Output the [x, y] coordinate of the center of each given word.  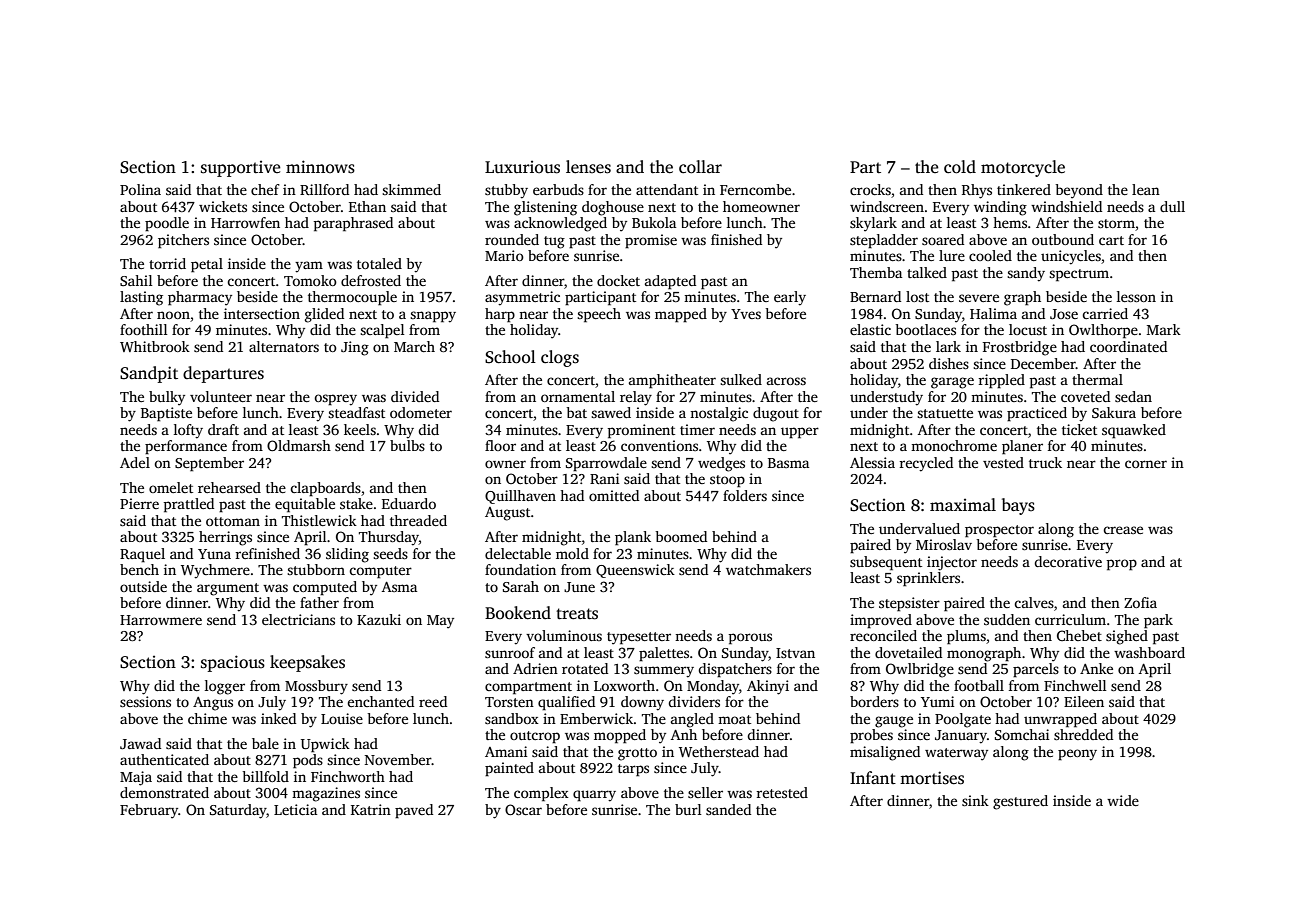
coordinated [1128, 346]
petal [207, 265]
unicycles [1071, 257]
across [786, 381]
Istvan [795, 653]
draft [223, 429]
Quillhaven [520, 497]
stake [356, 503]
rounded [512, 239]
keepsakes [307, 663]
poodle [167, 224]
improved [881, 621]
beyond [1079, 191]
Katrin [371, 809]
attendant [667, 189]
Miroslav [944, 544]
